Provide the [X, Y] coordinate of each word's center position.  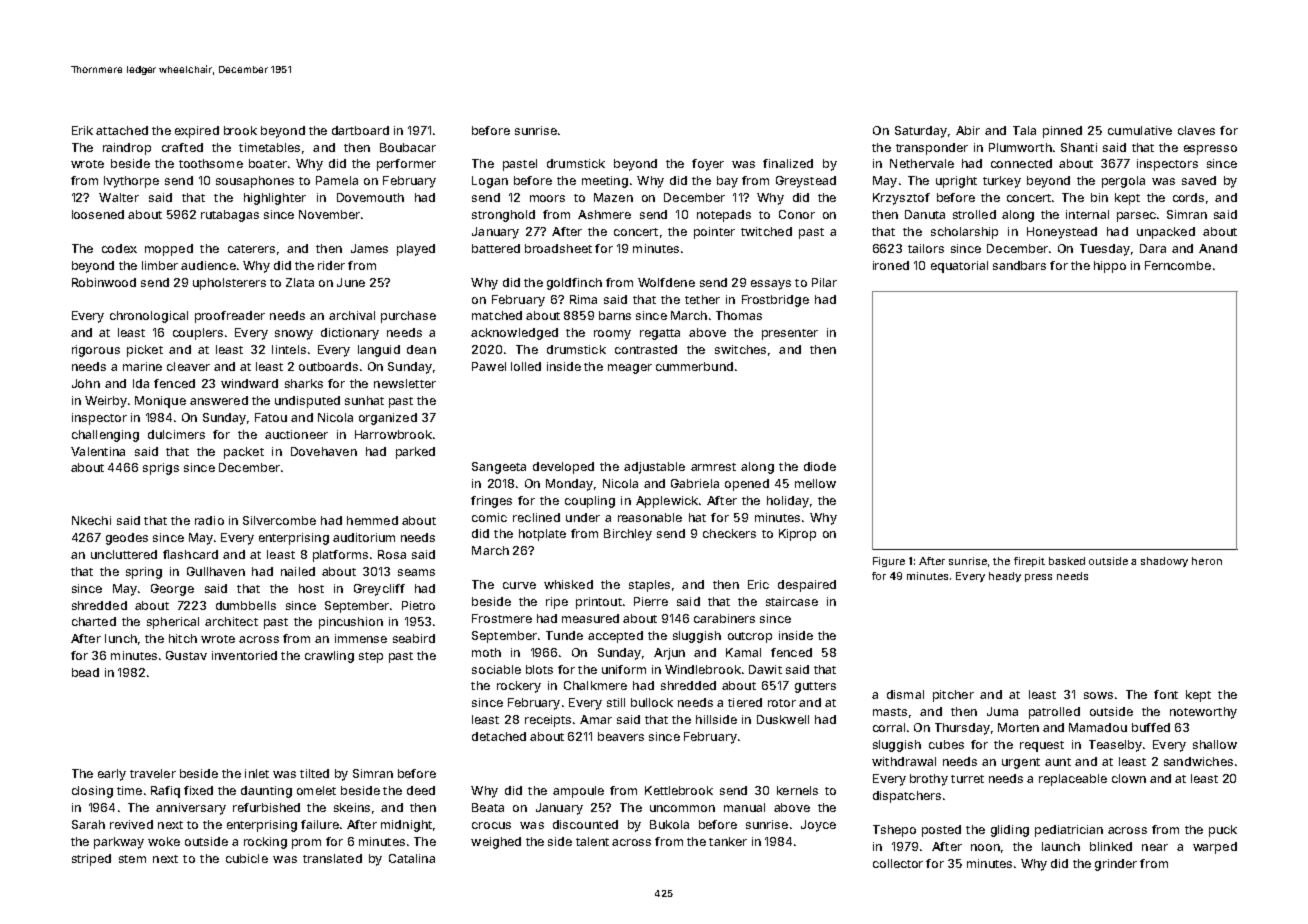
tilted [314, 773]
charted [94, 621]
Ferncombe [1178, 265]
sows [1098, 695]
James [369, 248]
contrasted [646, 349]
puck [1223, 831]
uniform [624, 669]
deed [421, 790]
